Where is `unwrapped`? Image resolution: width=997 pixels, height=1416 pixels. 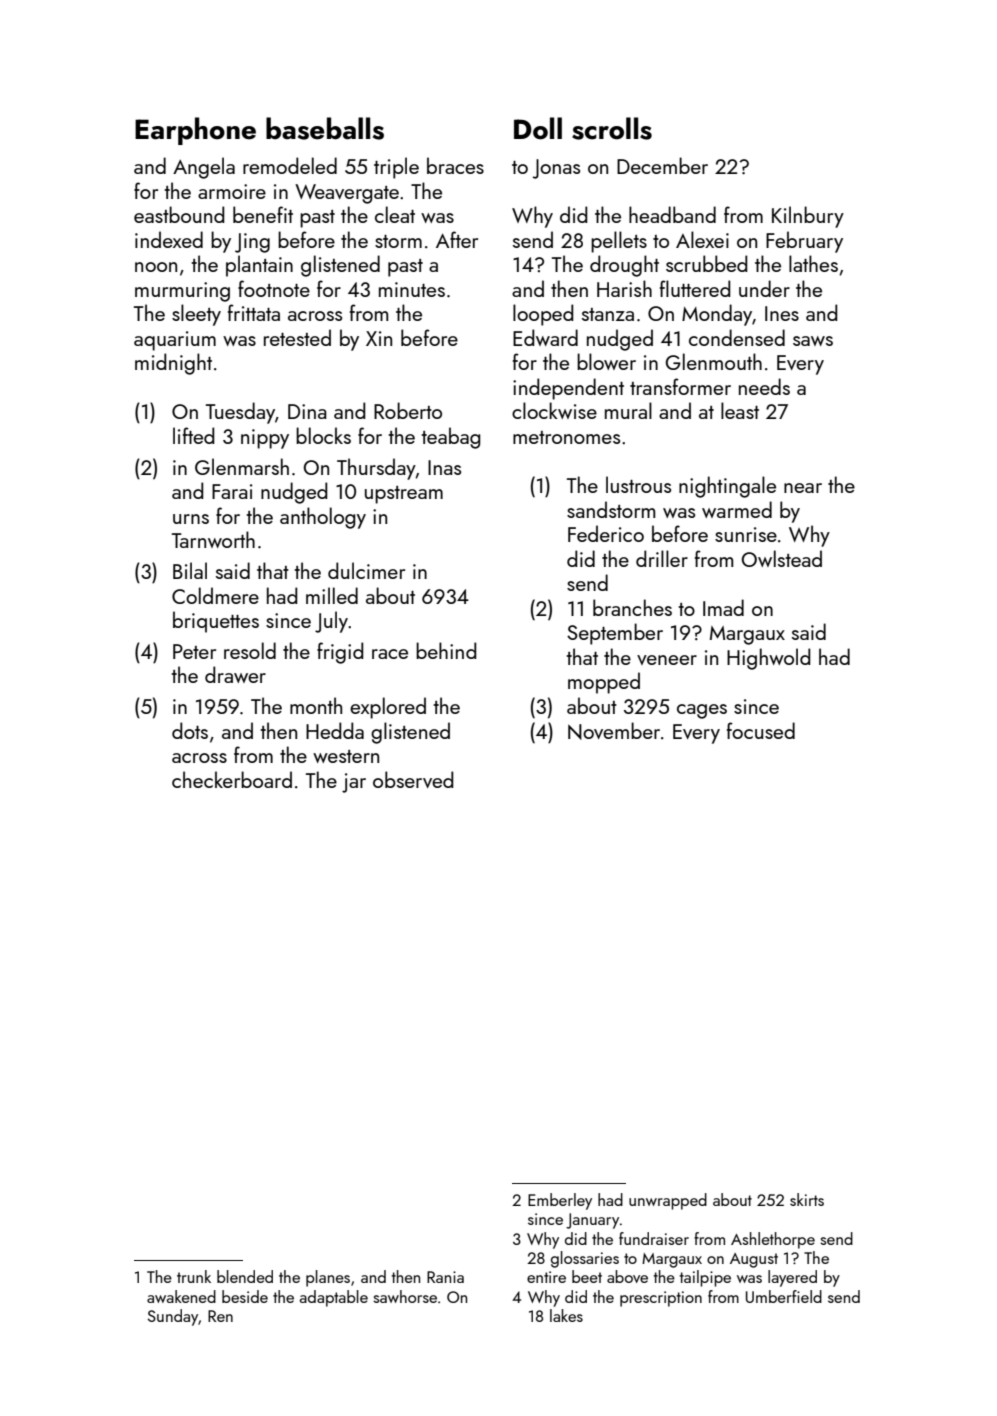
unwrapped is located at coordinates (668, 1201).
